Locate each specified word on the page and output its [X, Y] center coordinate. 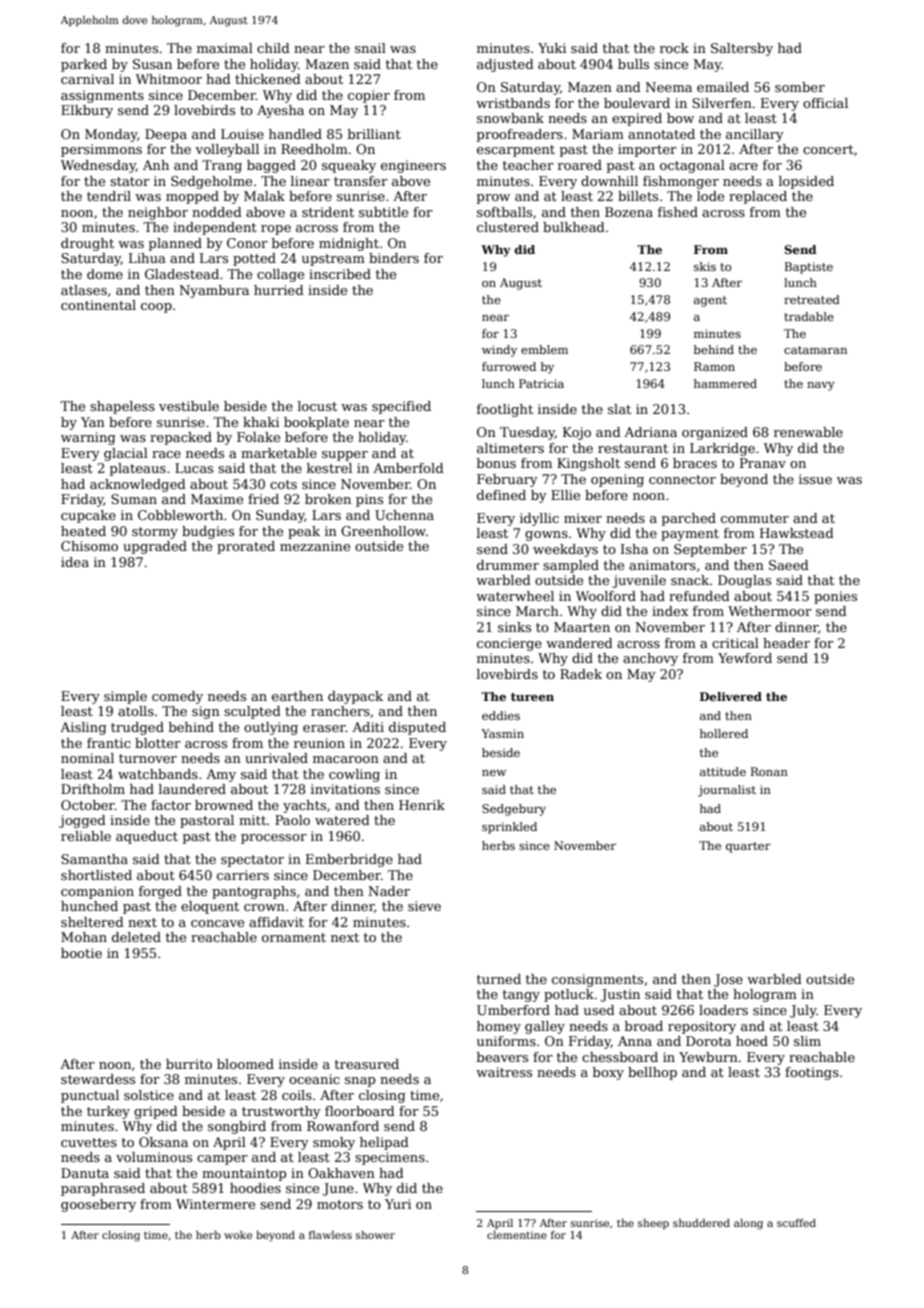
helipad [384, 1143]
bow [680, 118]
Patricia [541, 383]
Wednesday [98, 166]
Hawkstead [797, 533]
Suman [134, 499]
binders [394, 258]
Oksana [163, 1142]
